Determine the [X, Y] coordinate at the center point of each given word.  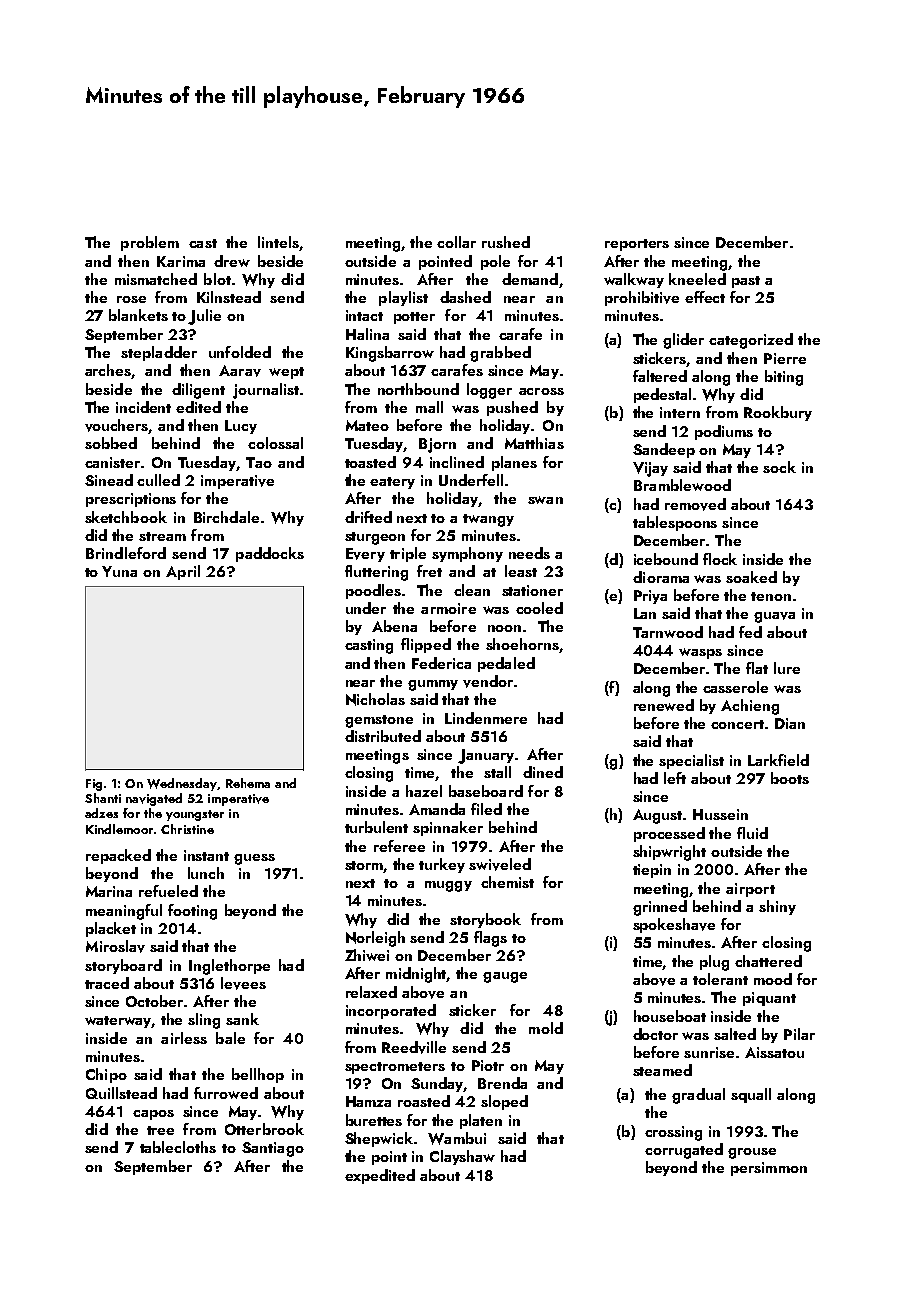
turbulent [376, 827]
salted [735, 1034]
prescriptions [131, 500]
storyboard [123, 966]
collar [456, 242]
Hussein [720, 814]
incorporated [391, 1011]
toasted [370, 462]
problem [150, 243]
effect [705, 297]
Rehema [248, 783]
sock [779, 467]
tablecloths [178, 1147]
